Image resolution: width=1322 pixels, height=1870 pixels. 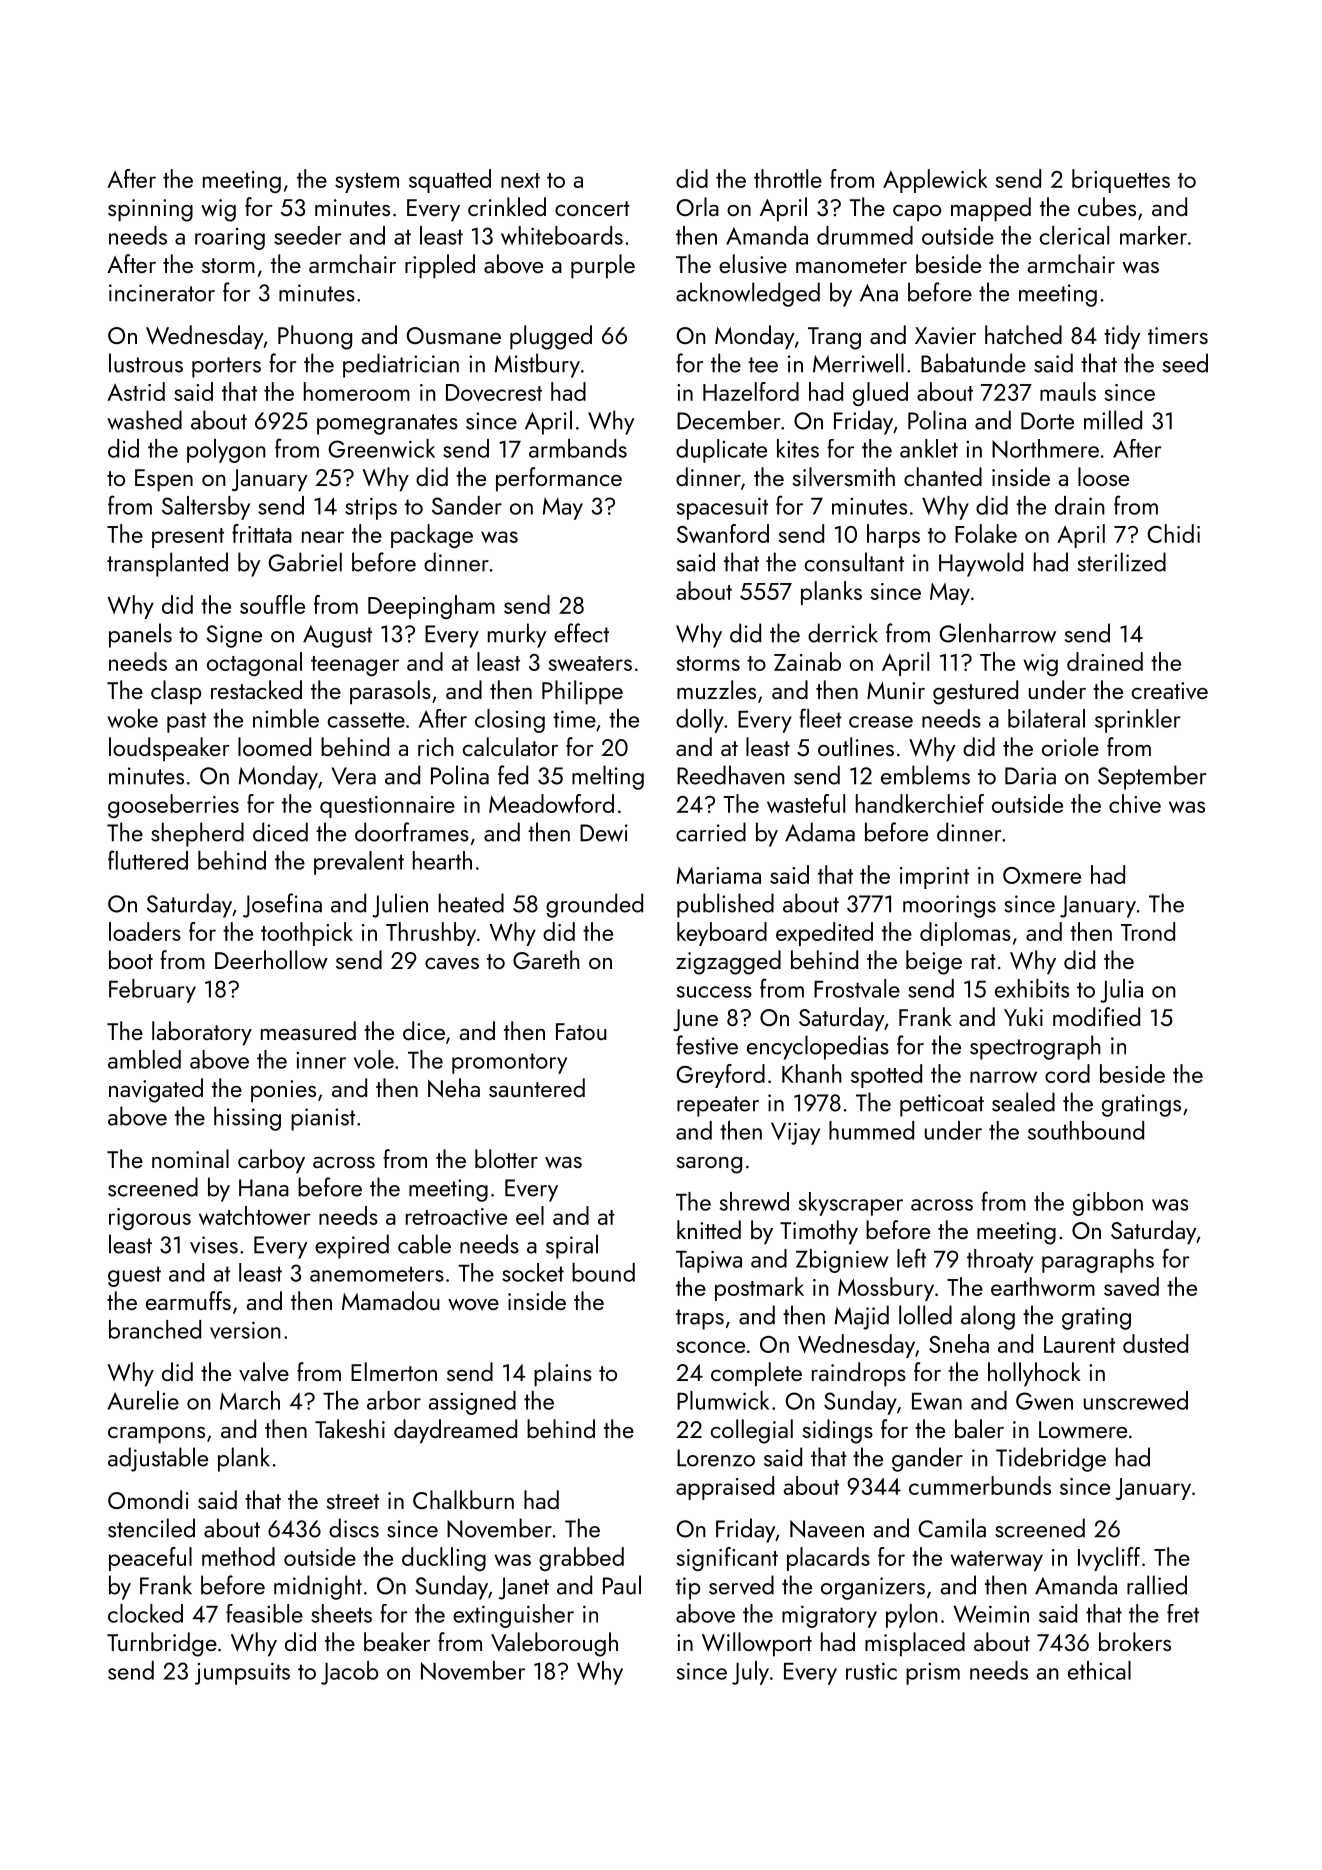 I want to click on June, so click(x=695, y=1020).
